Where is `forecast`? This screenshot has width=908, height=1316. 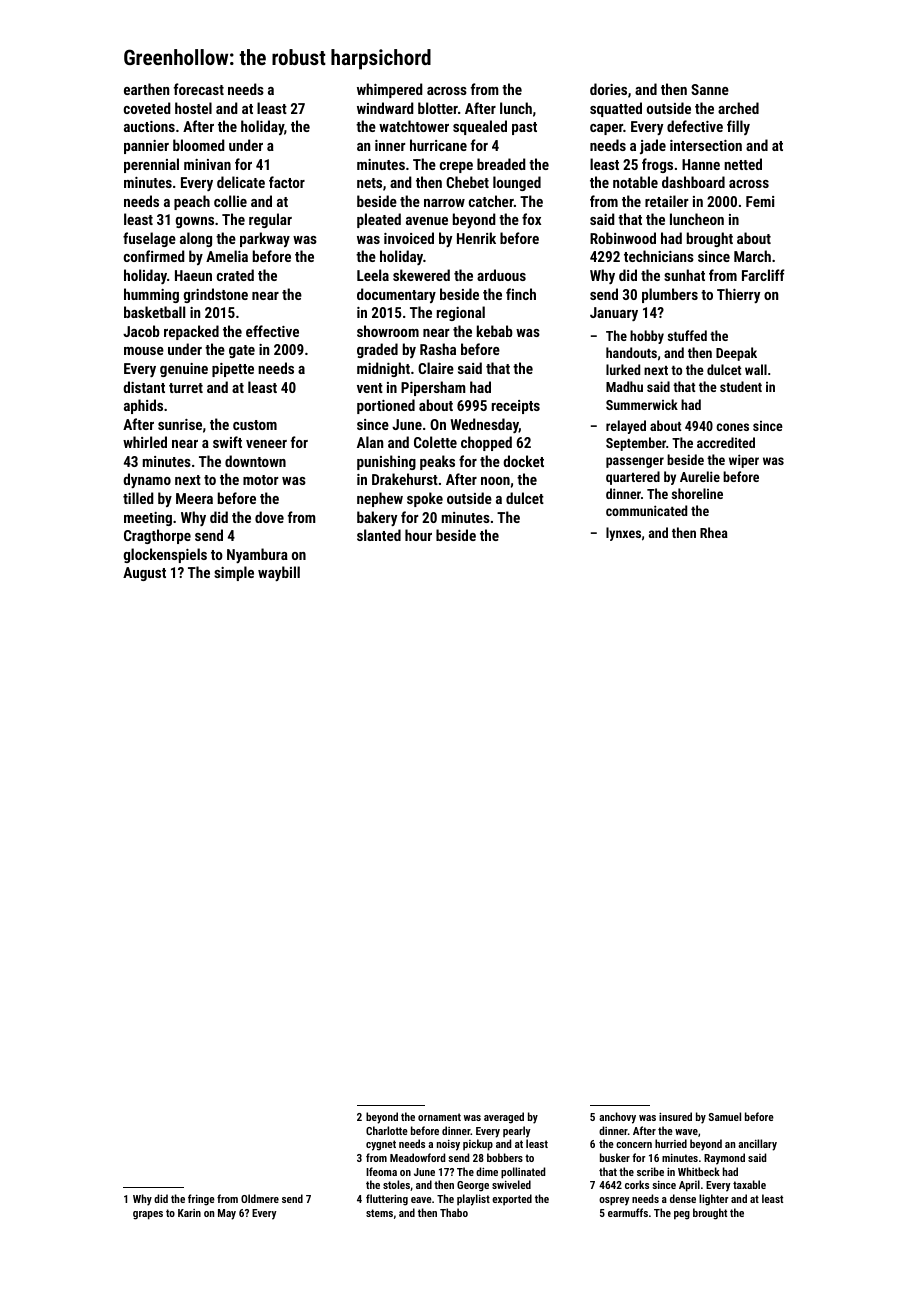
forecast is located at coordinates (199, 89).
